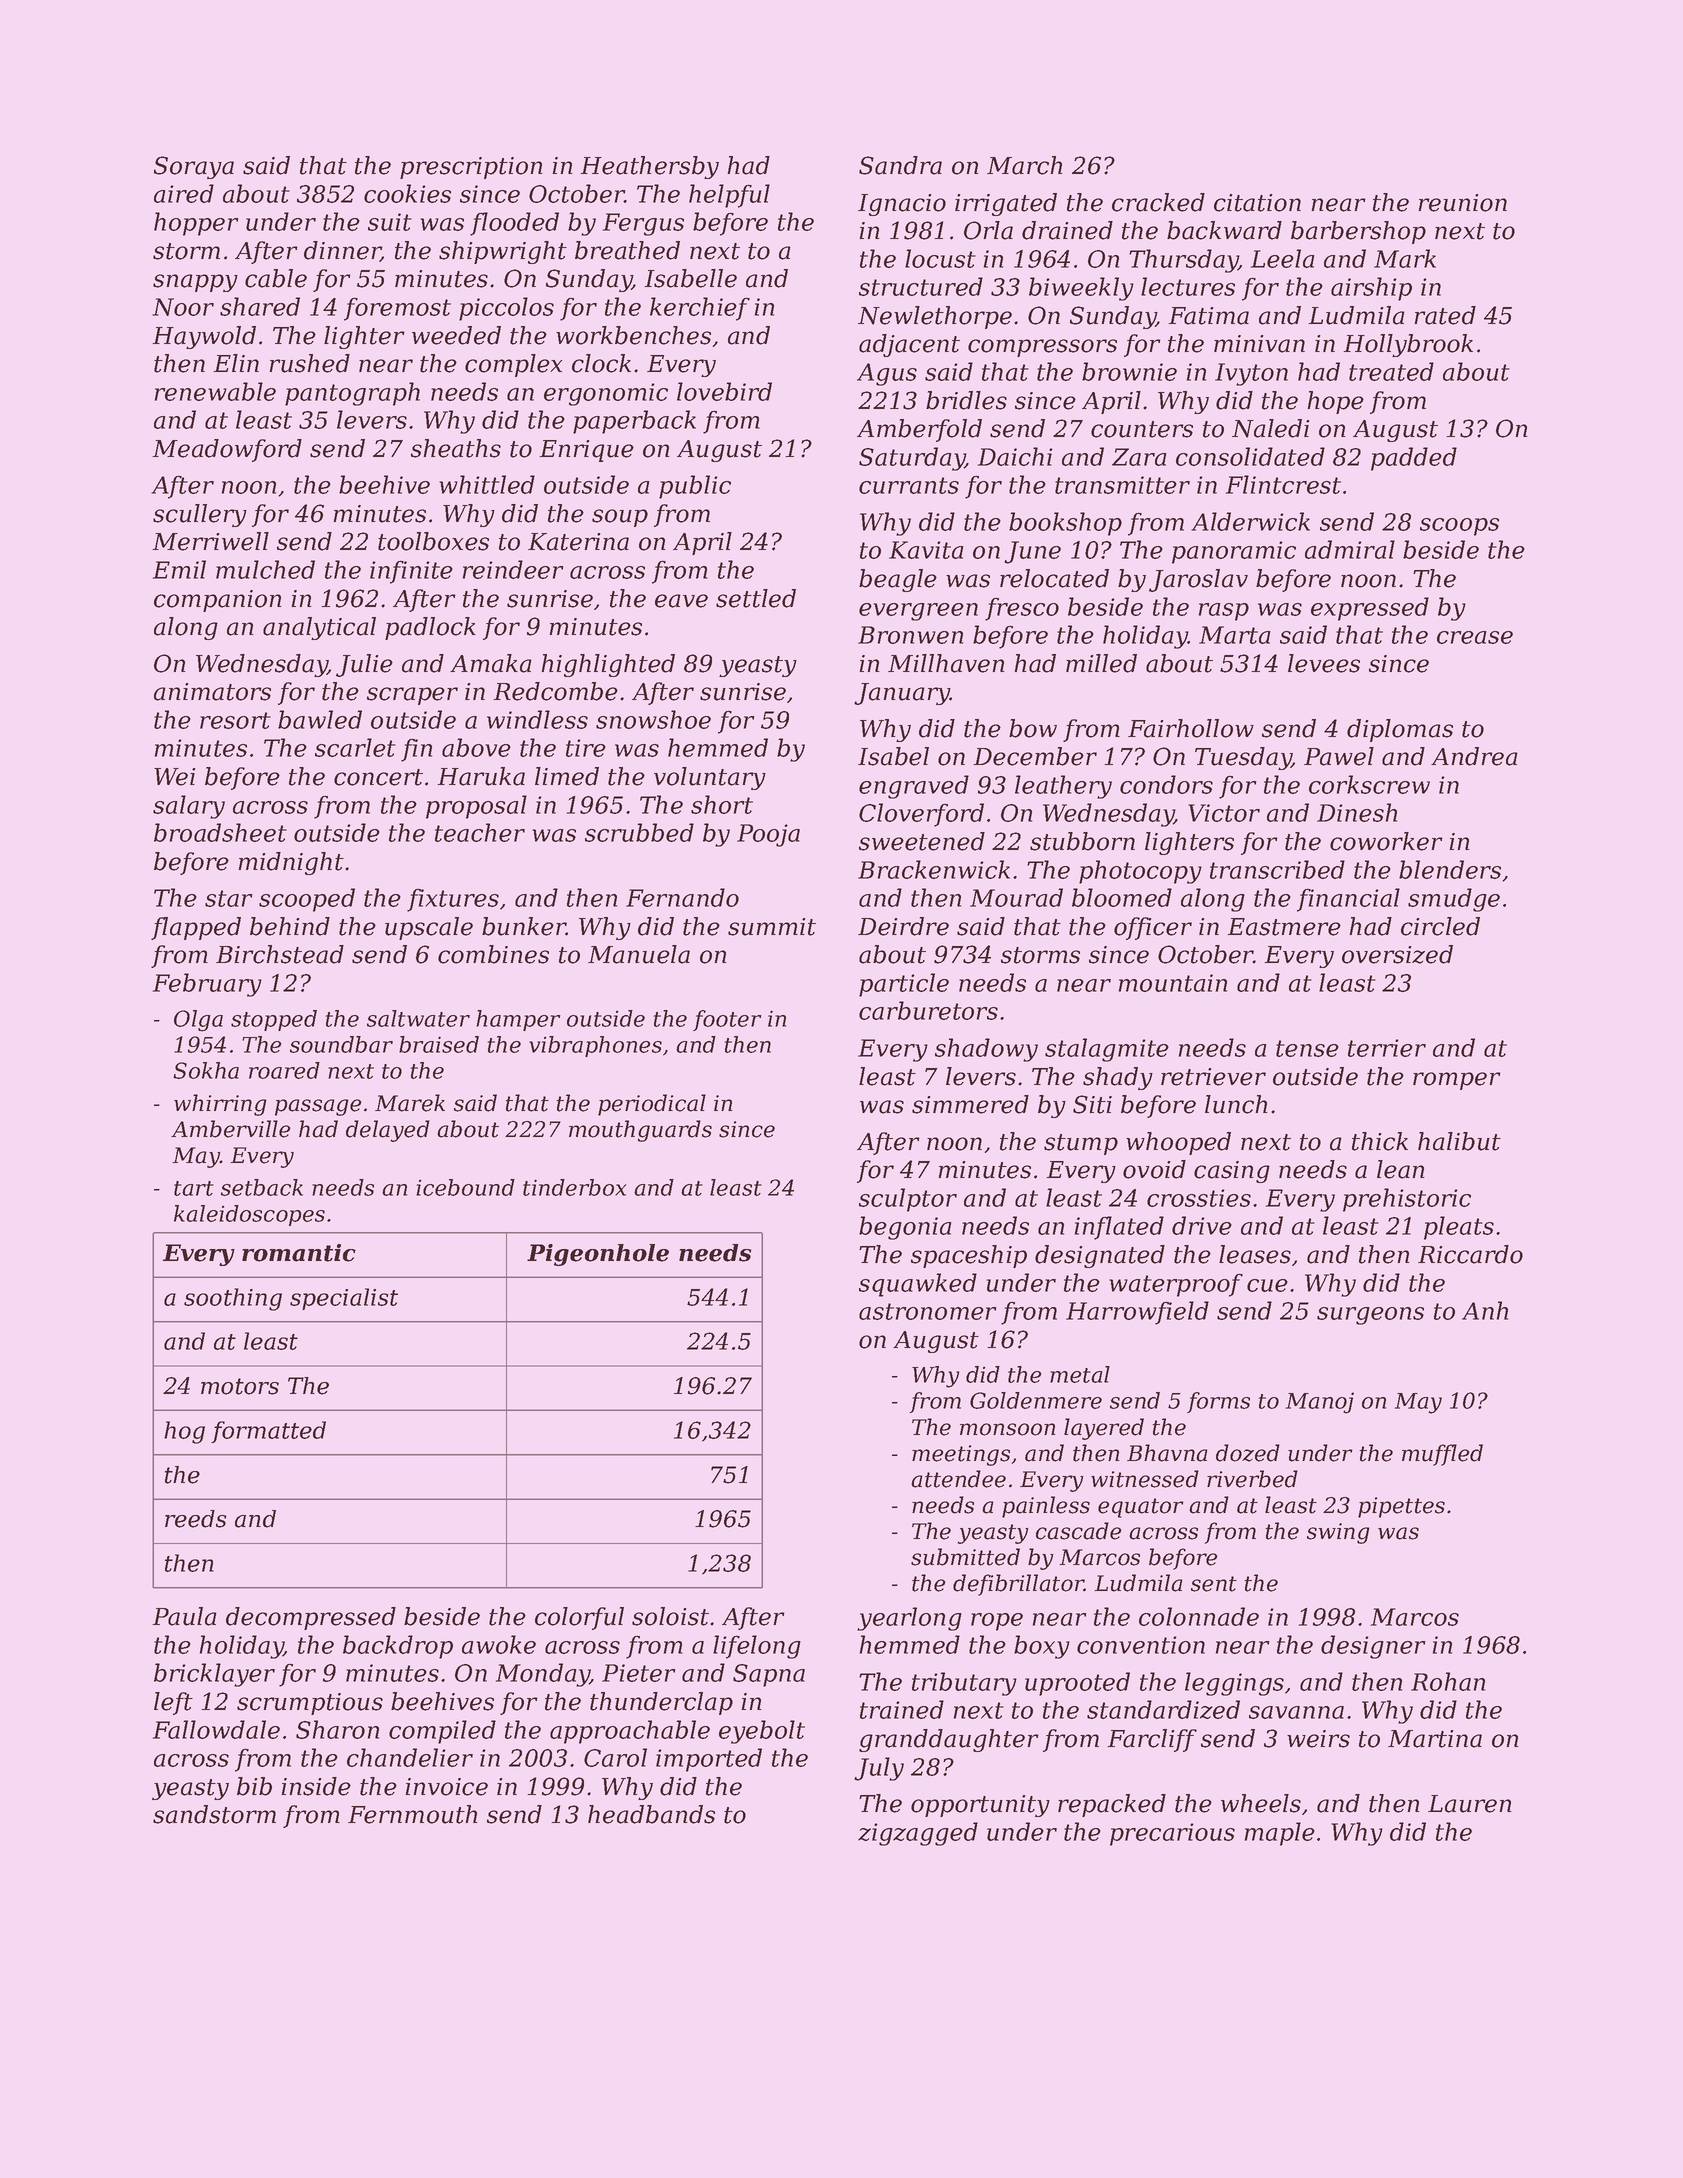  I want to click on Pigeonhole, so click(598, 1255).
